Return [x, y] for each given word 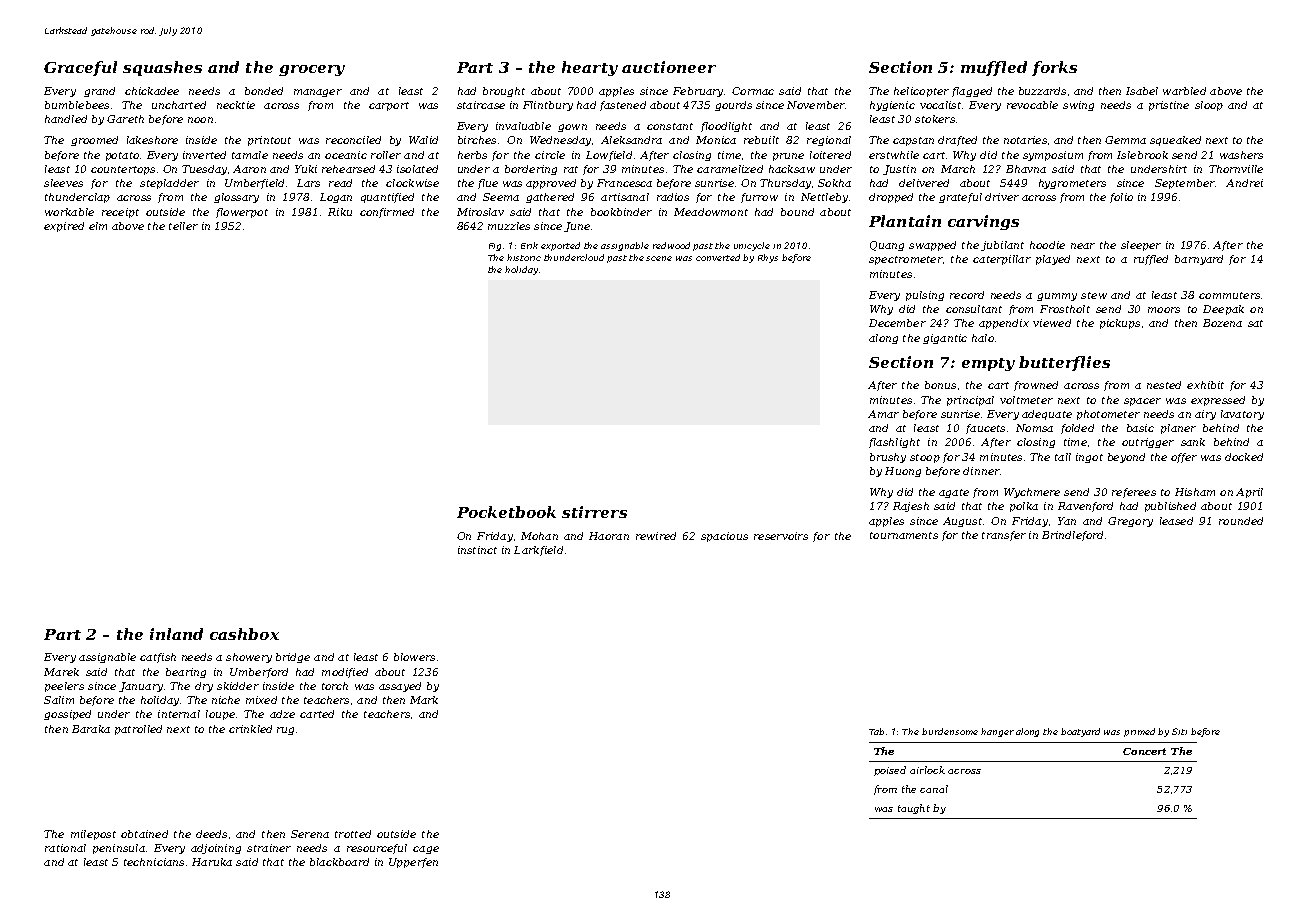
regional [829, 141]
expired [64, 227]
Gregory [1130, 522]
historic [524, 257]
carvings [983, 222]
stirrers [594, 512]
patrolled [138, 730]
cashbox [244, 634]
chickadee [152, 91]
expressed [1218, 401]
